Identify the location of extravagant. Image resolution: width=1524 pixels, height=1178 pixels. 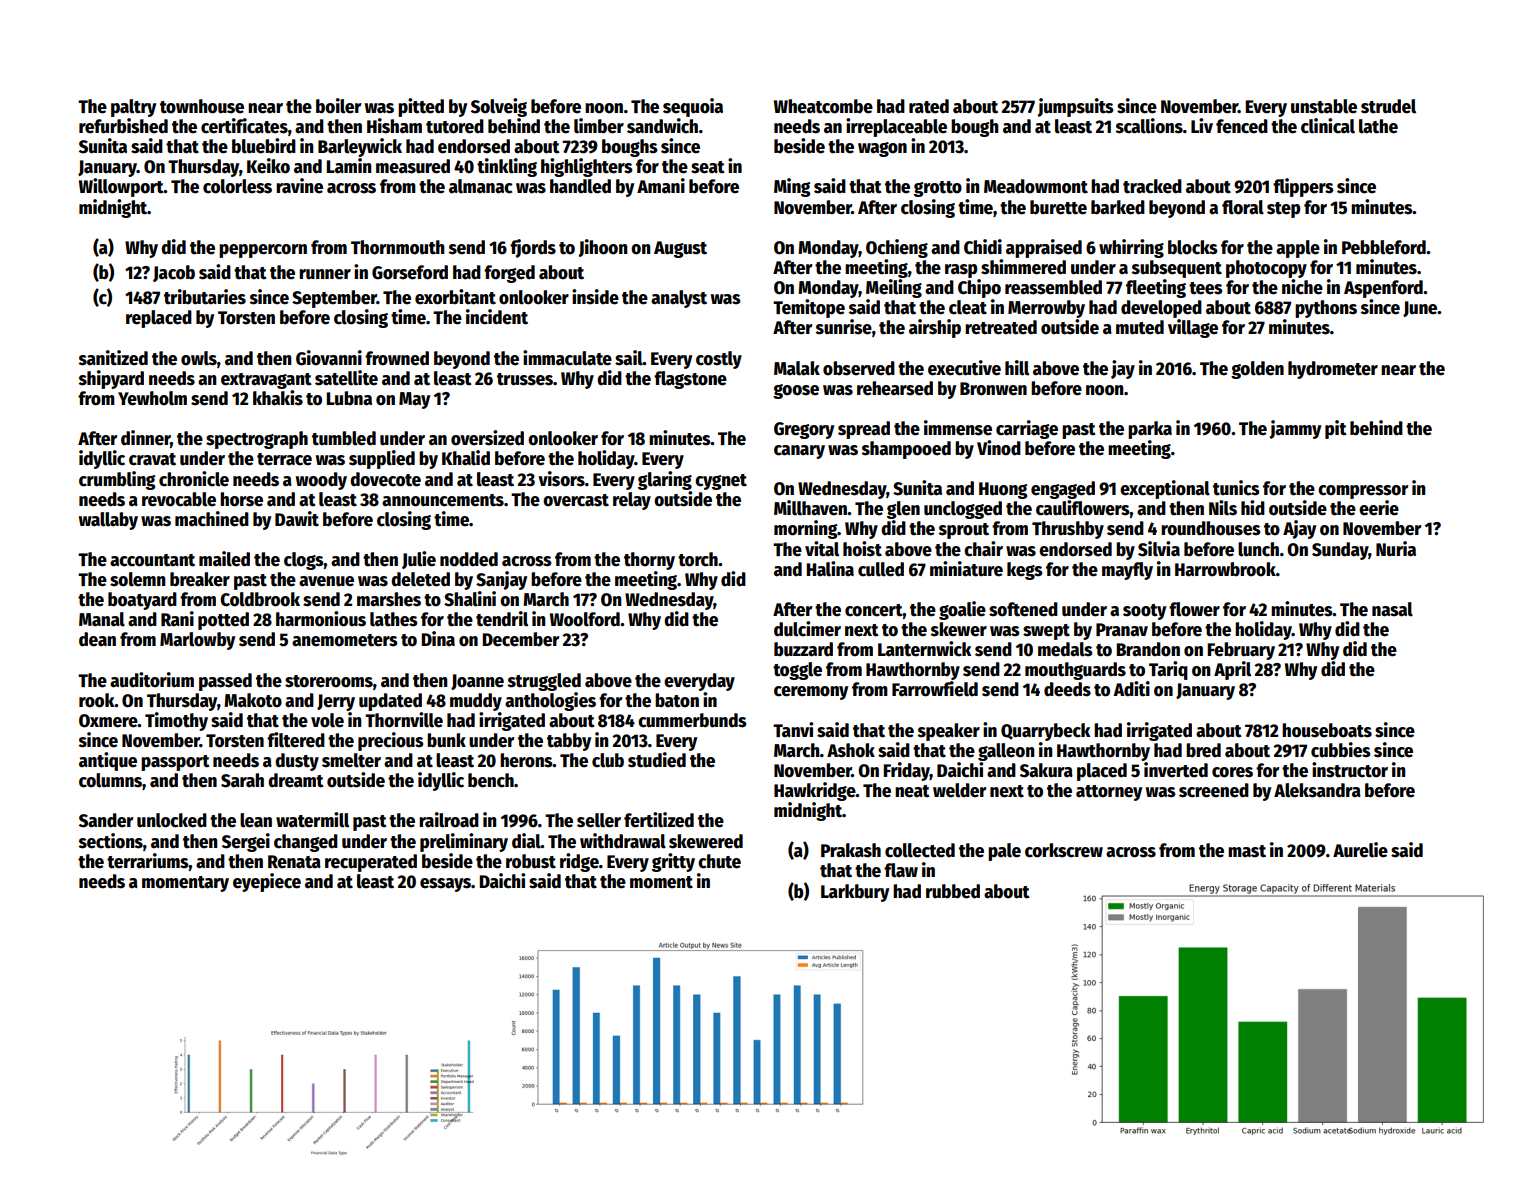
(266, 381).
